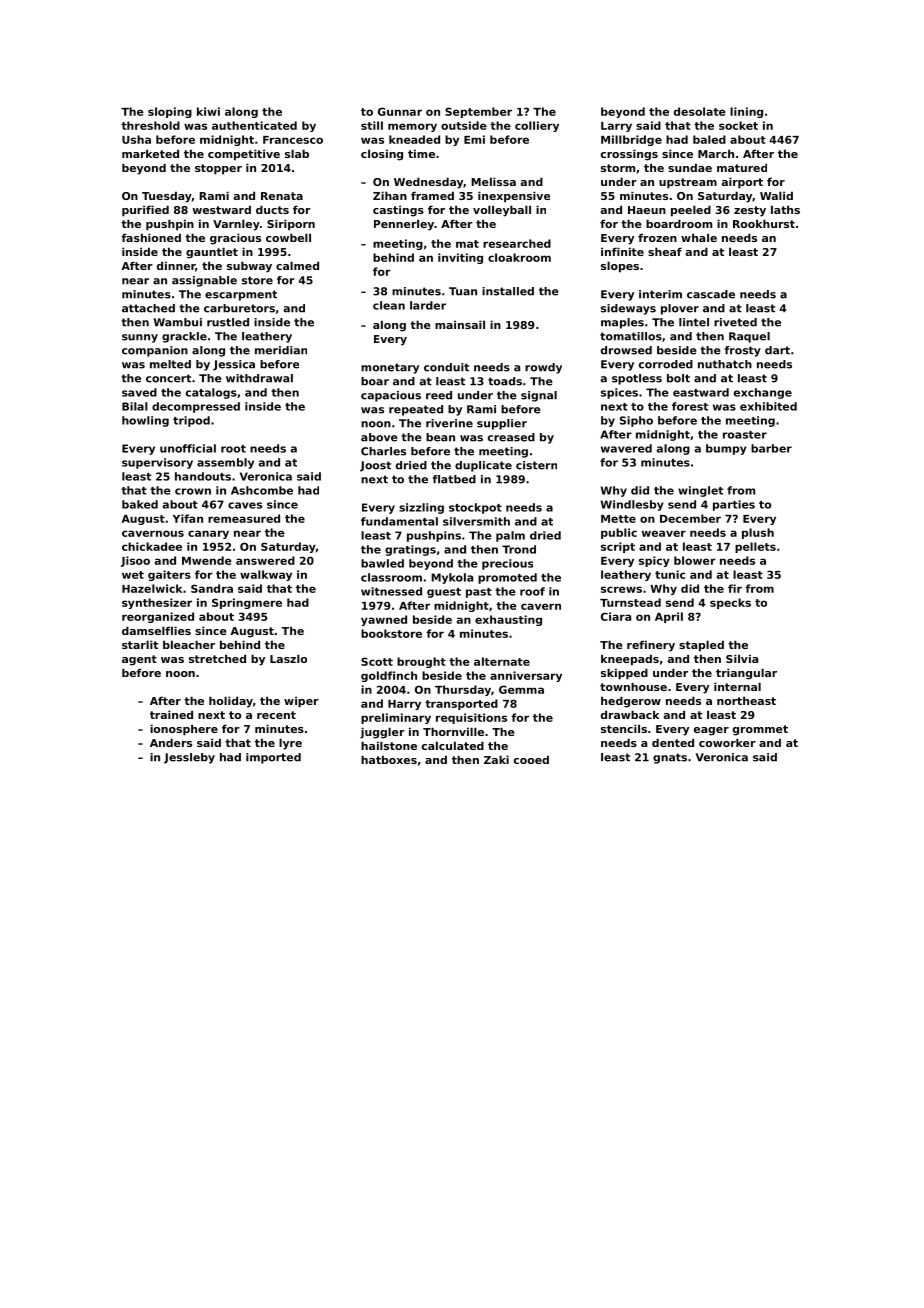  I want to click on gnats, so click(670, 758).
